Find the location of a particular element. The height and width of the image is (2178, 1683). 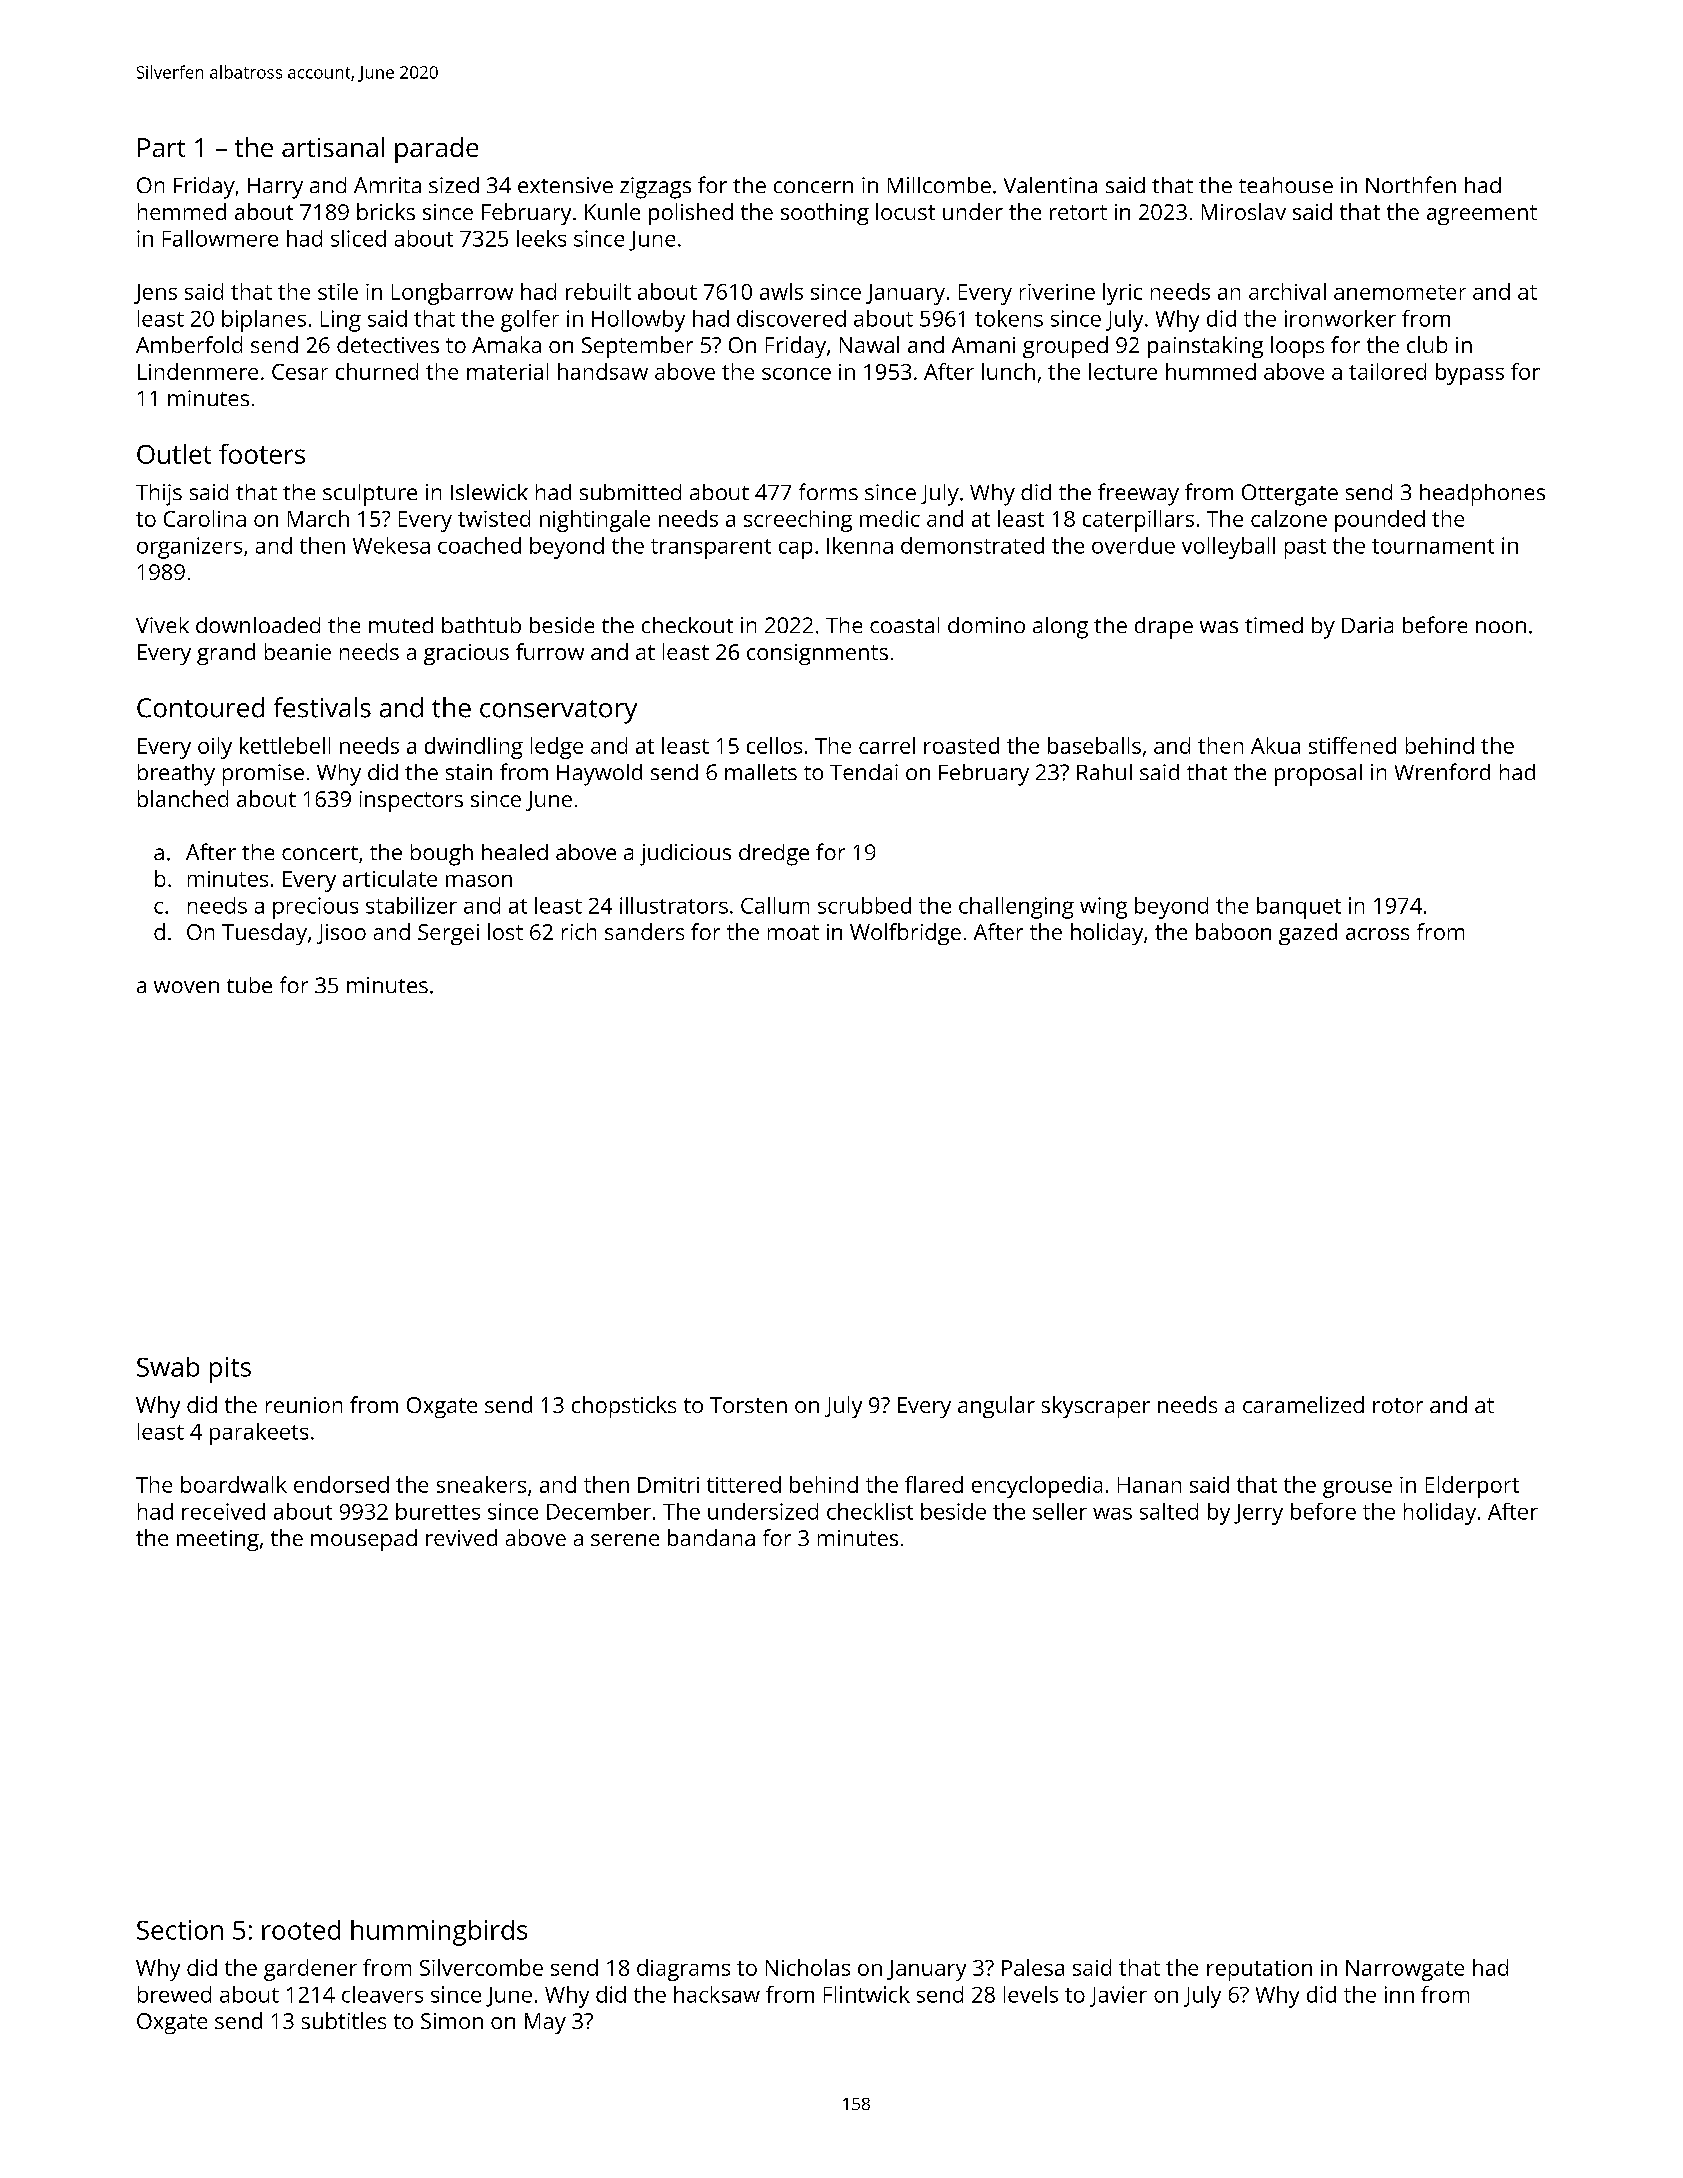

pits is located at coordinates (230, 1370).
